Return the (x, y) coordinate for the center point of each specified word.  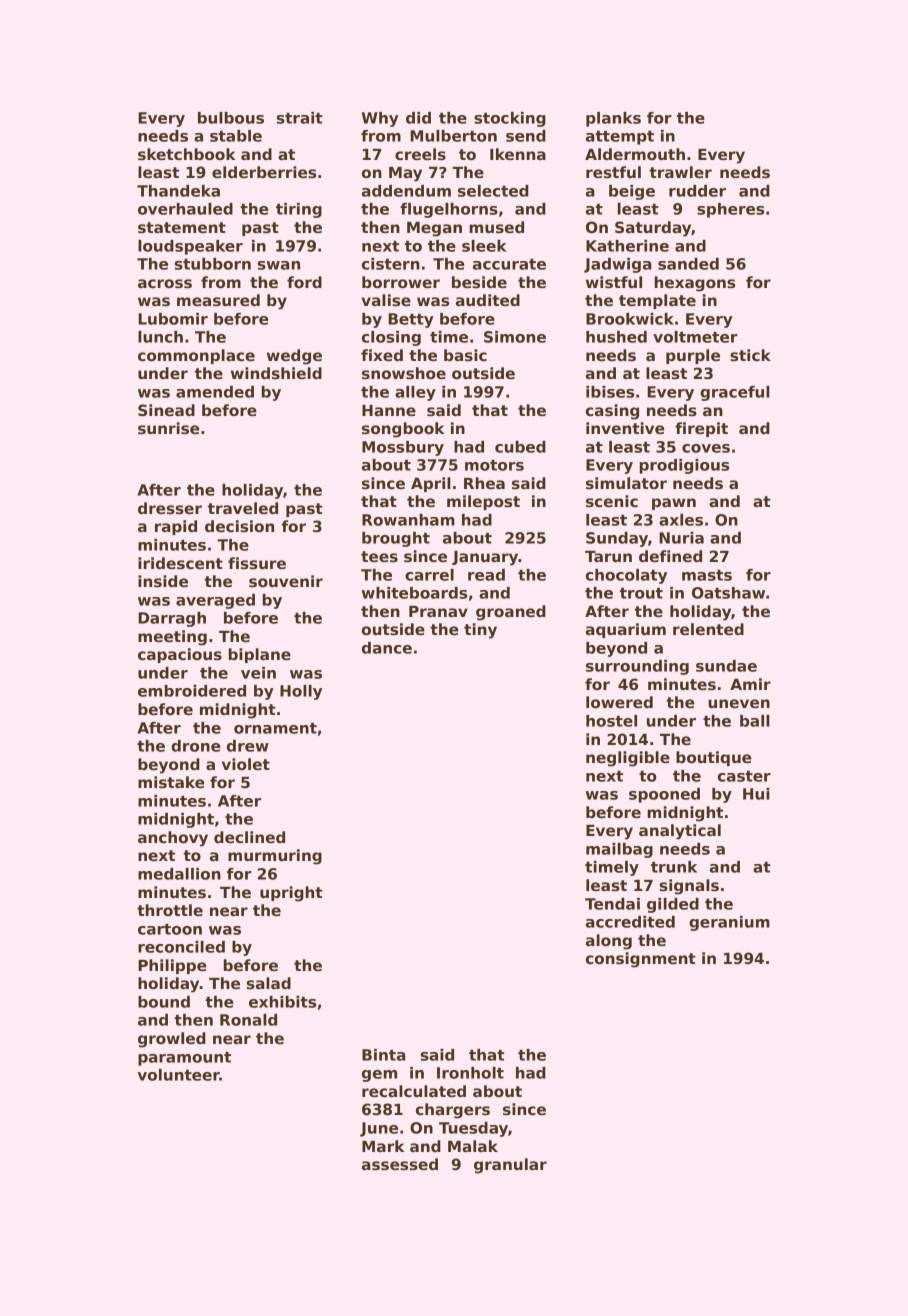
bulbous (231, 118)
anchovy (173, 839)
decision (239, 526)
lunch (160, 337)
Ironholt (470, 1073)
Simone (515, 337)
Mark (383, 1146)
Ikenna (518, 154)
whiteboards (414, 593)
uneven (739, 703)
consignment (641, 960)
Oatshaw (728, 593)
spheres (730, 210)
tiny (480, 631)
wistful (614, 282)
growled (172, 1040)
